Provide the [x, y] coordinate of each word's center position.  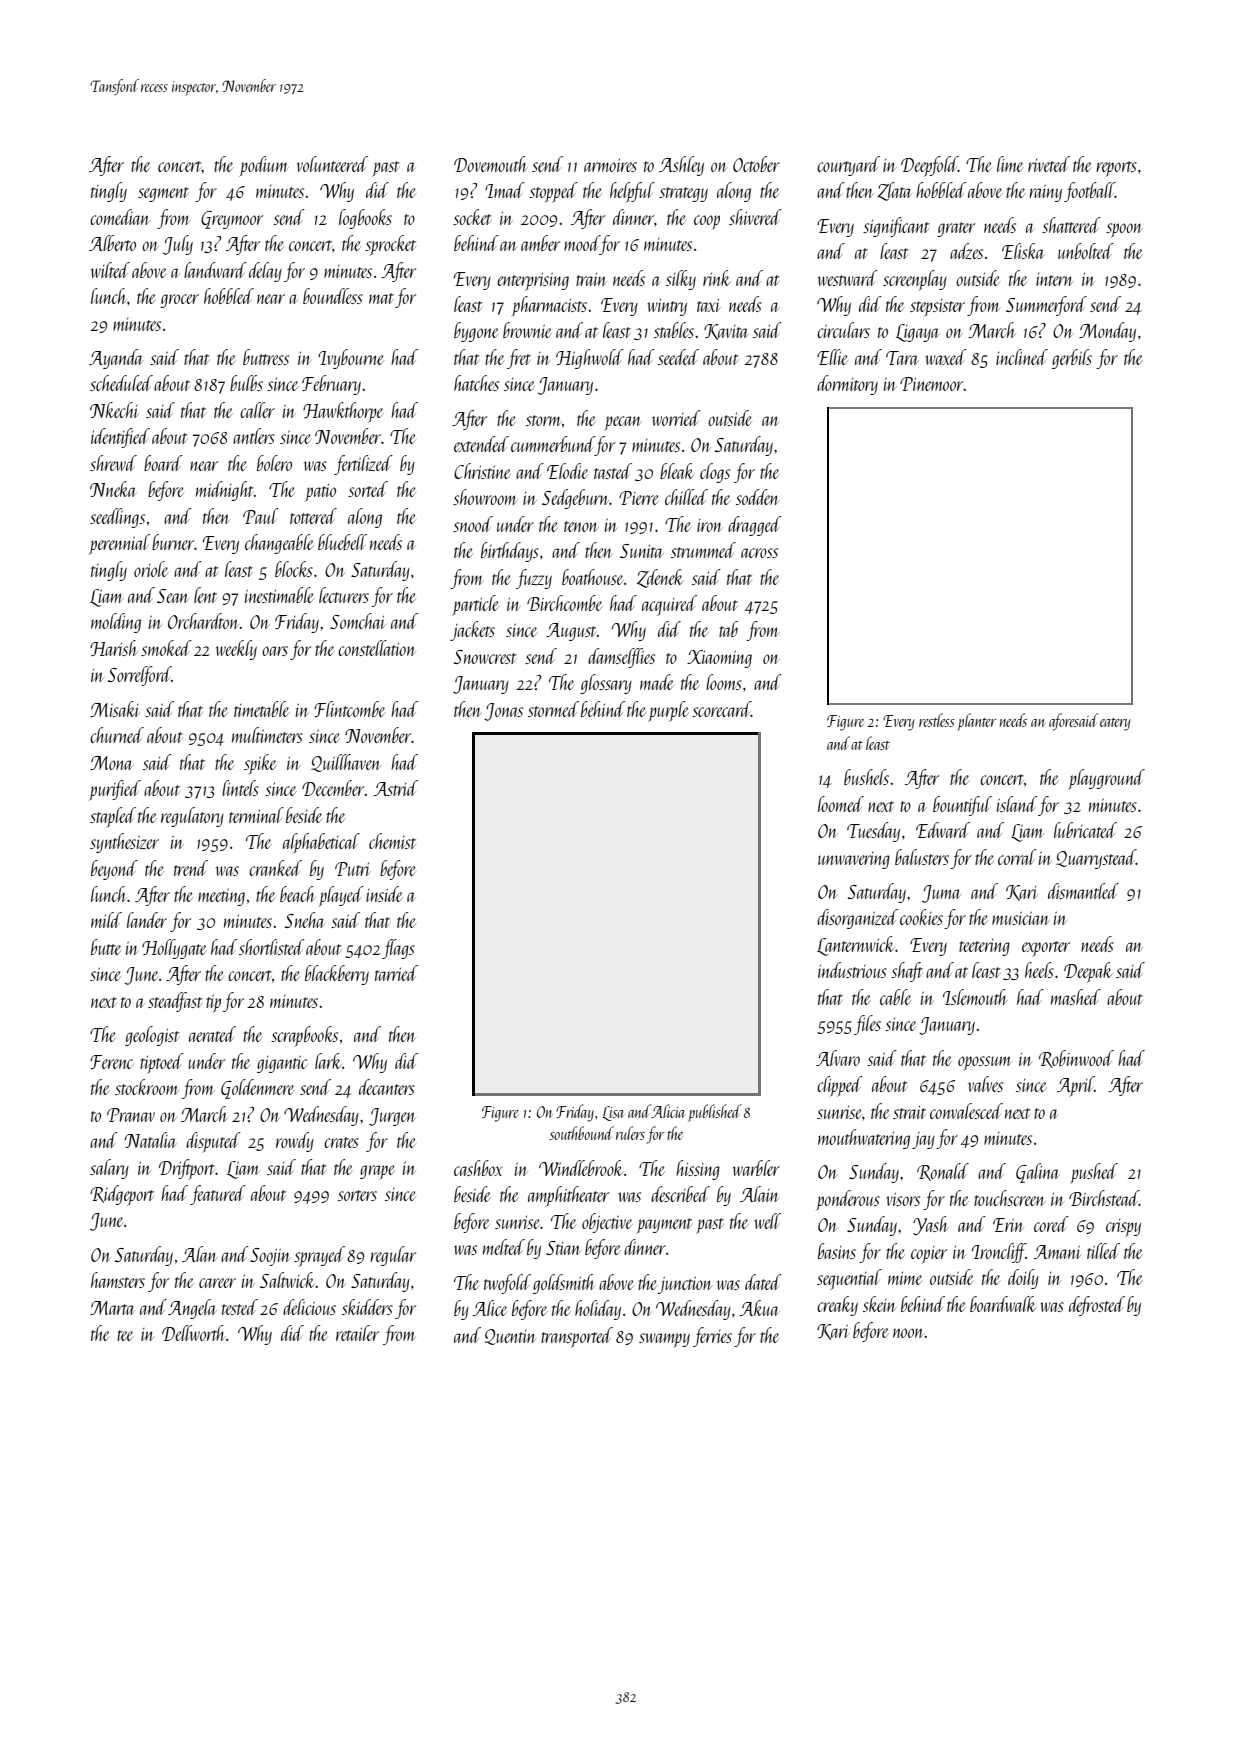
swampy [664, 1340]
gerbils [1072, 359]
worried [676, 418]
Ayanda [116, 359]
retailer [357, 1333]
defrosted [1097, 1306]
